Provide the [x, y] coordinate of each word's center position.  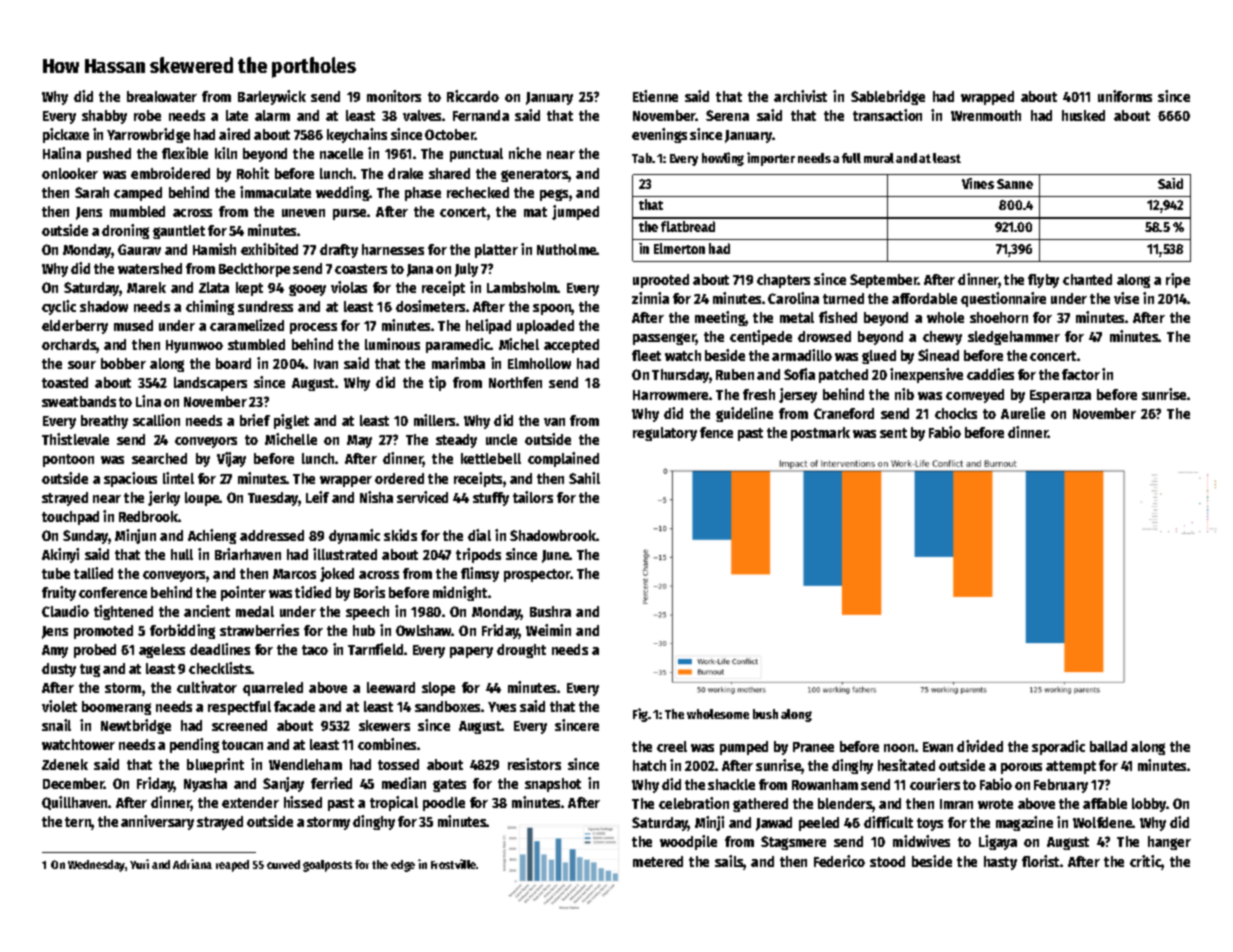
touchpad [70, 518]
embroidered [170, 173]
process [313, 328]
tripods [478, 555]
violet [59, 706]
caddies [990, 374]
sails [729, 862]
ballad [1108, 746]
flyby [1043, 281]
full [851, 158]
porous [1021, 768]
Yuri [139, 864]
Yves [502, 707]
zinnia [650, 298]
